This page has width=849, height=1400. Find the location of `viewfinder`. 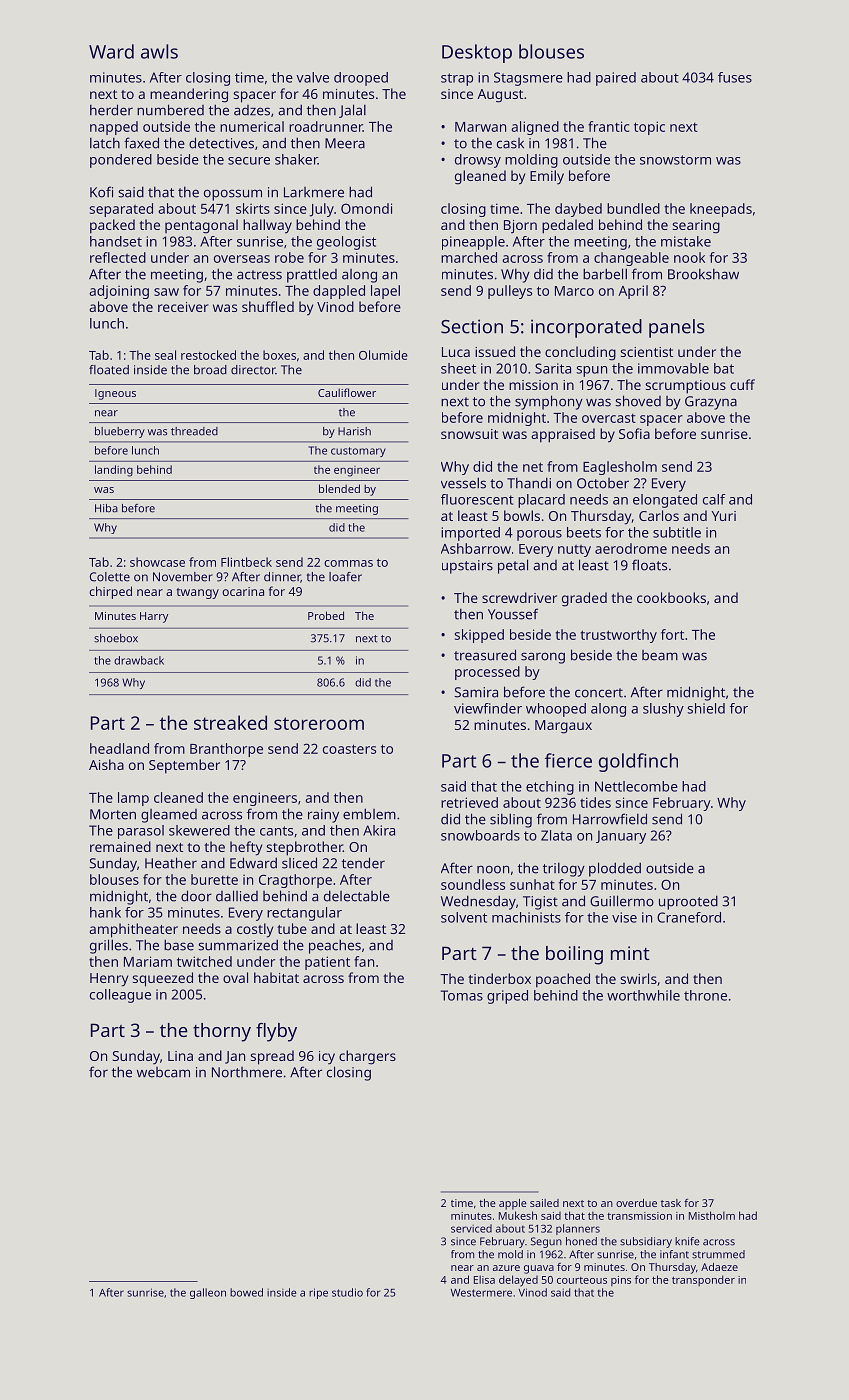

viewfinder is located at coordinates (488, 708).
